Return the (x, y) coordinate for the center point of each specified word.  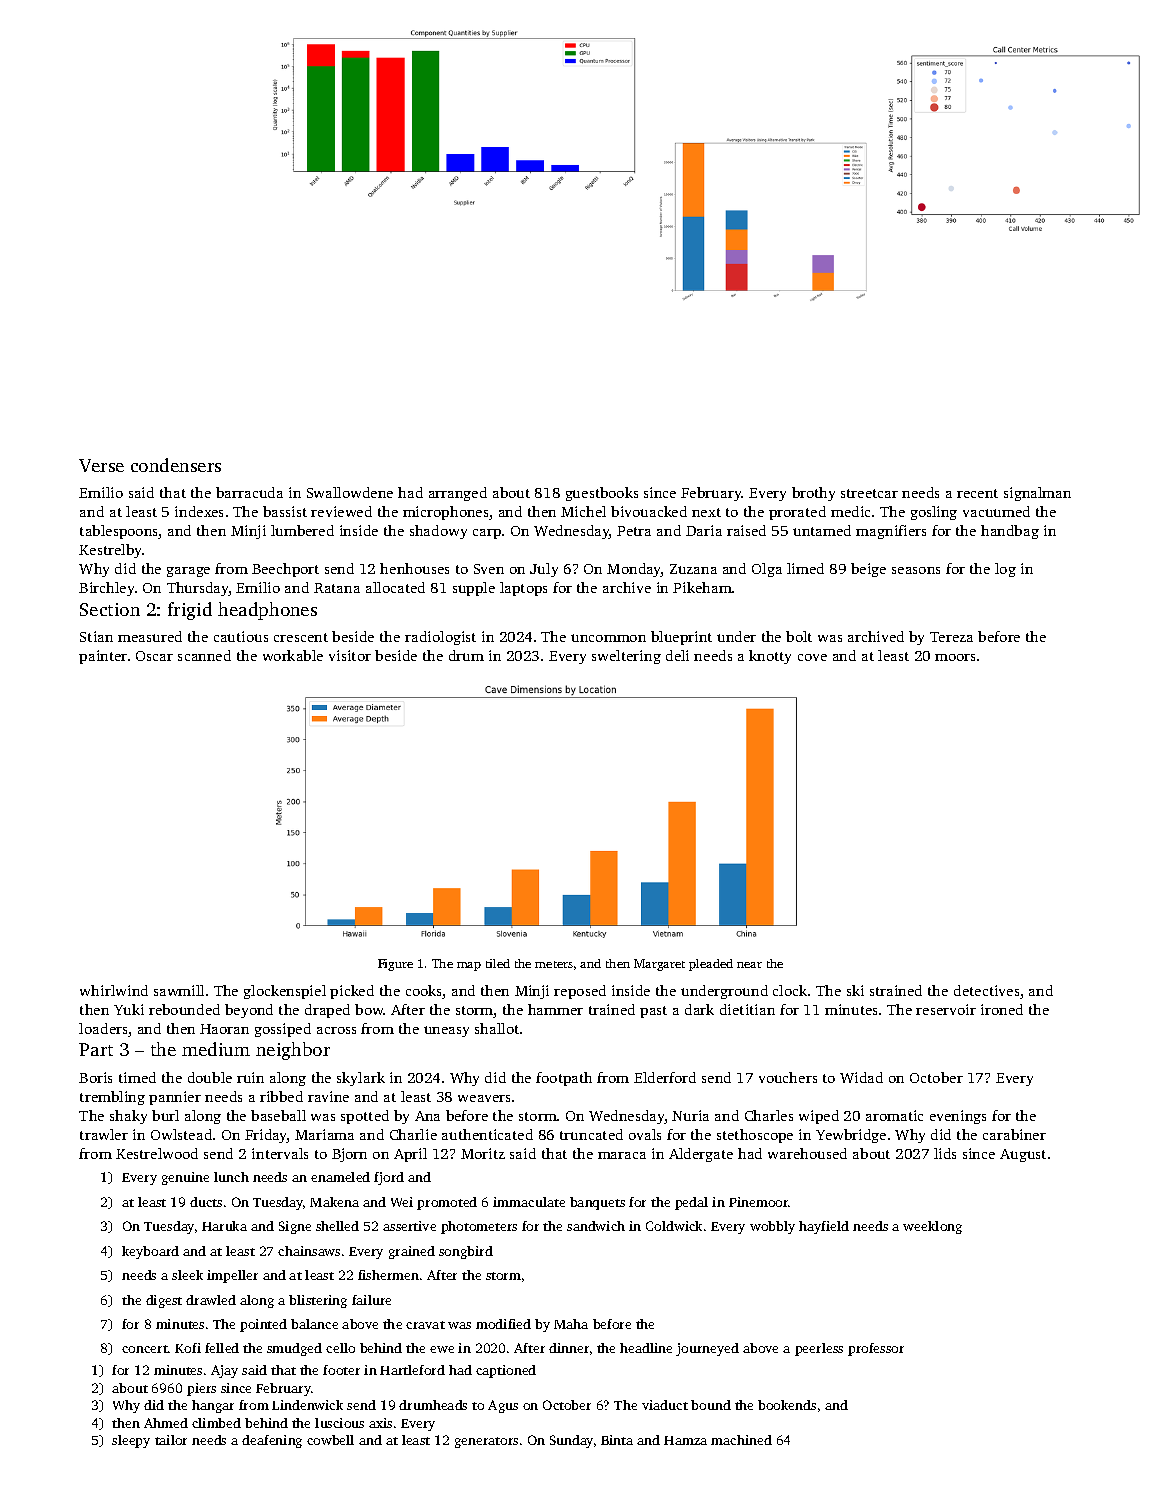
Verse (101, 465)
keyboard (150, 1252)
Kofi (188, 1348)
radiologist (440, 638)
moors (955, 657)
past (653, 1012)
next (706, 512)
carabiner (1014, 1134)
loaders (103, 1028)
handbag (1010, 532)
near (749, 965)
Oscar (154, 656)
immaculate (529, 1202)
